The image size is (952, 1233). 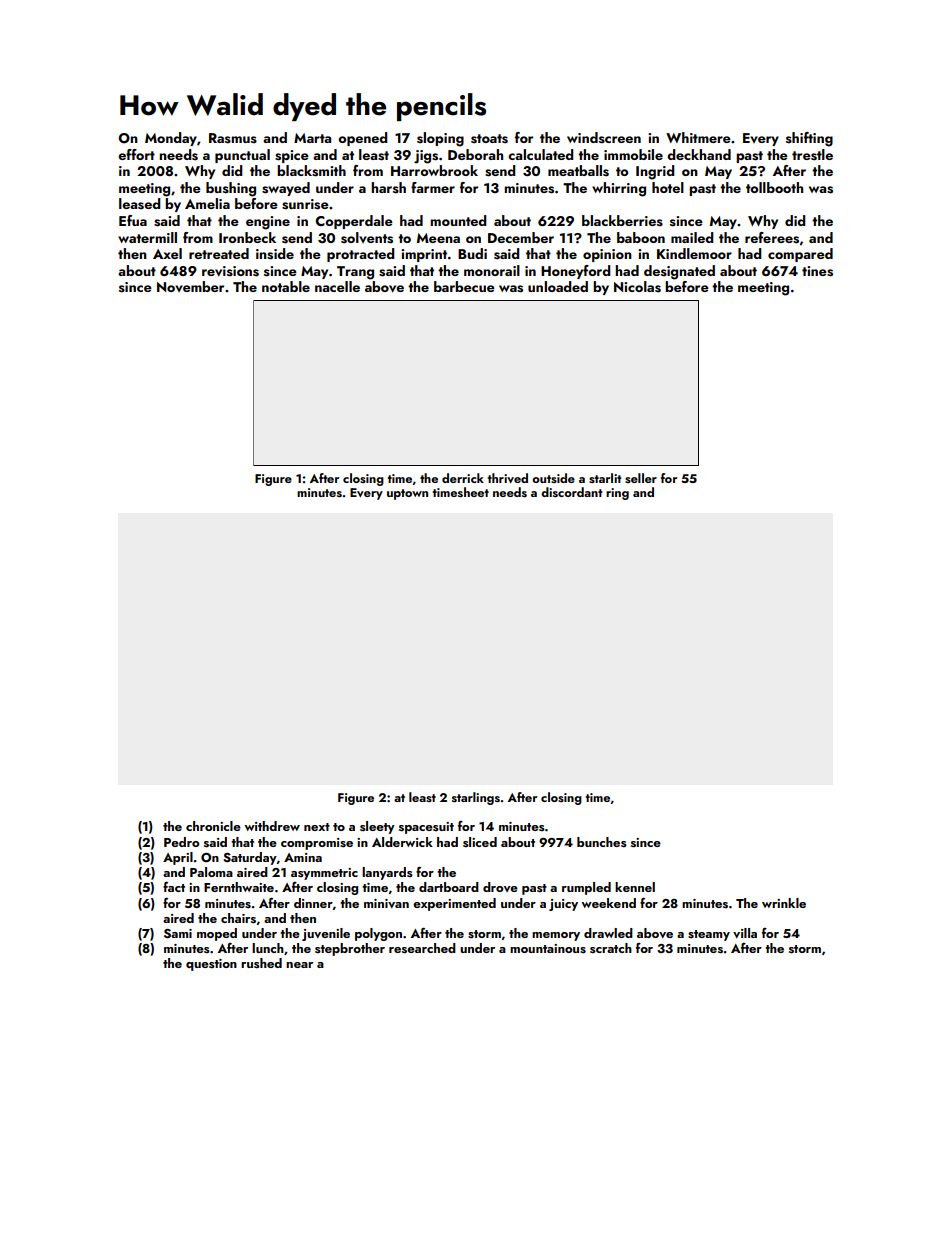 What do you see at coordinates (548, 949) in the screenshot?
I see `mountainous` at bounding box center [548, 949].
